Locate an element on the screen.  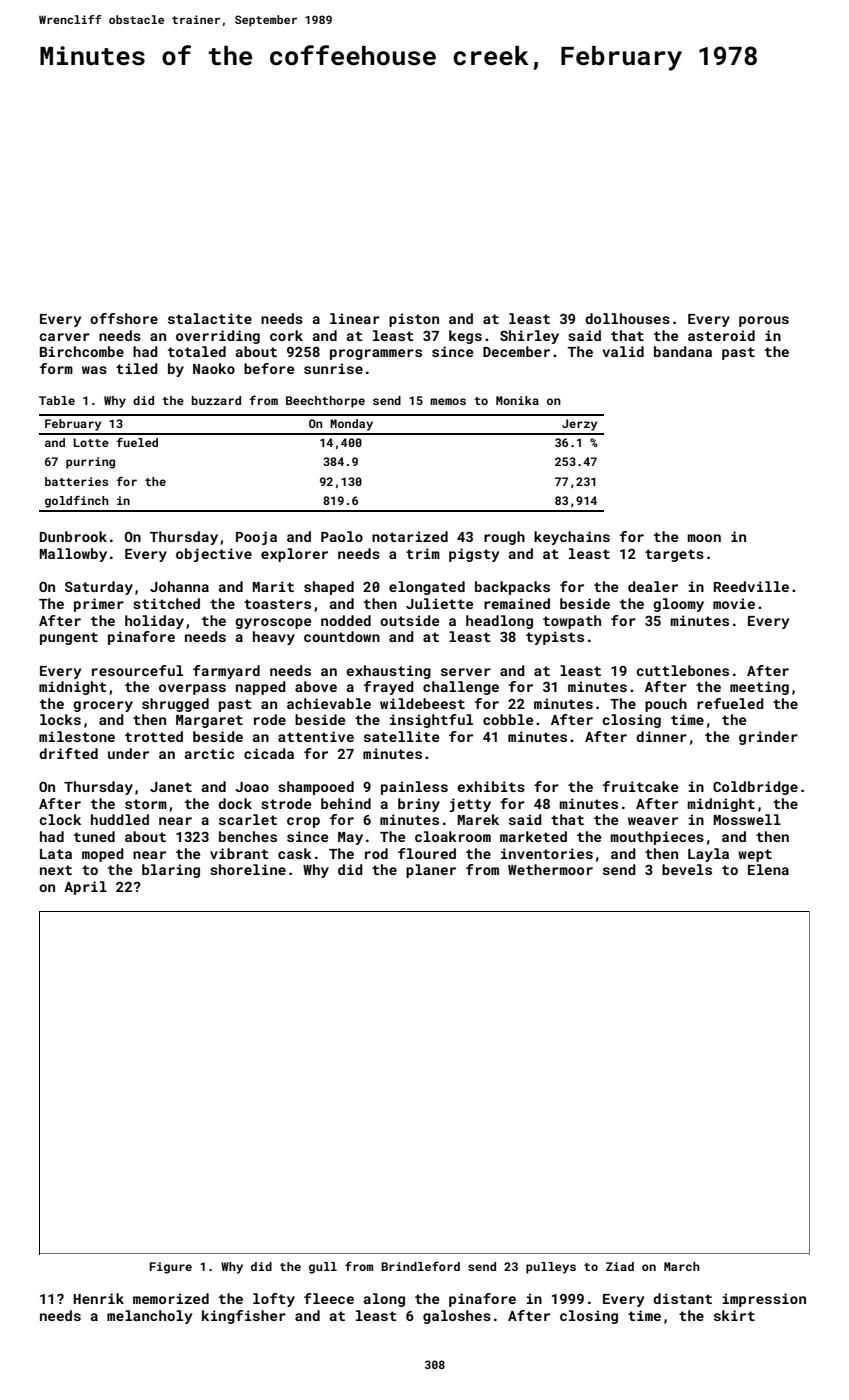
March is located at coordinates (682, 1266).
